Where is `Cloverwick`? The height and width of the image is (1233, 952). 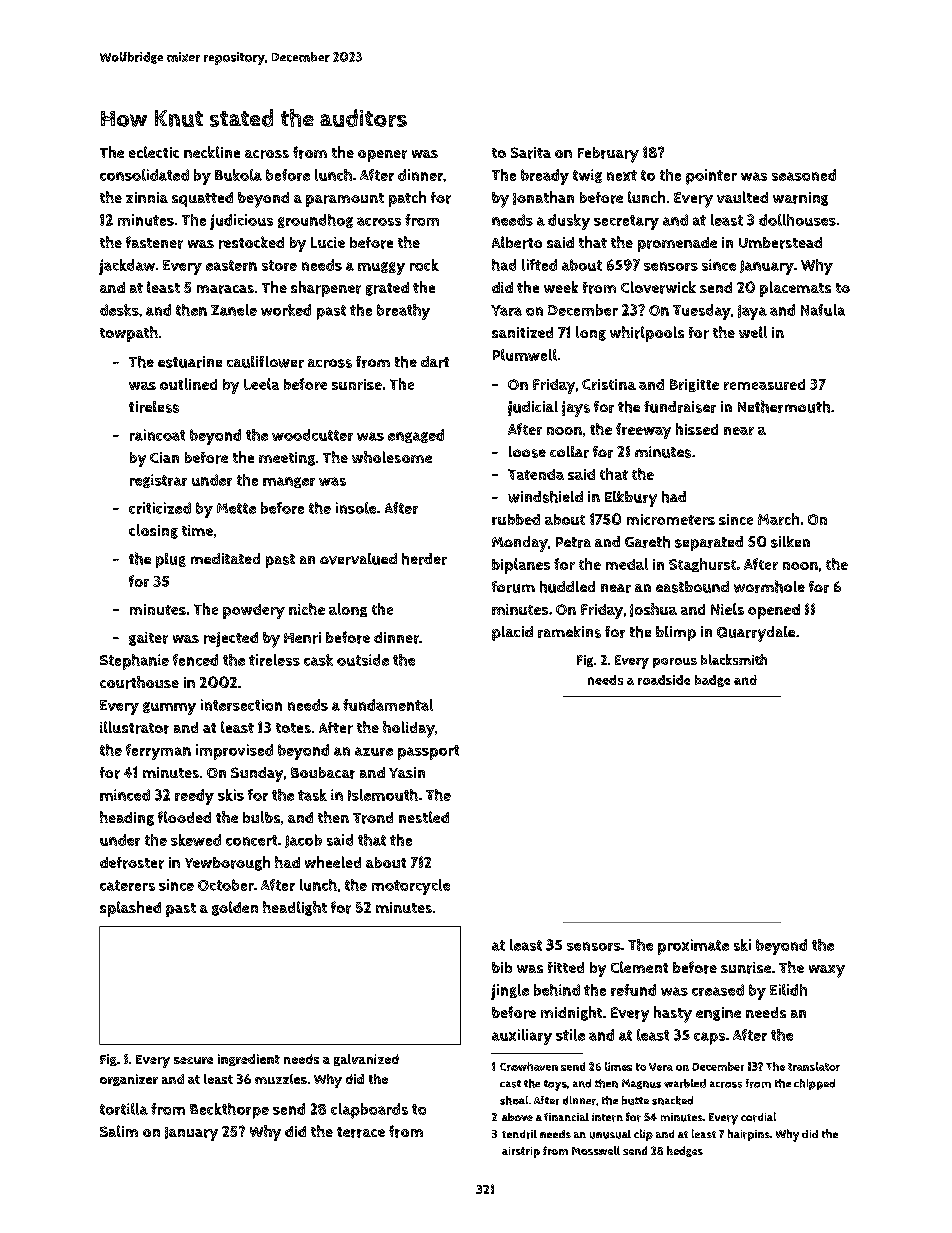 Cloverwick is located at coordinates (658, 287).
